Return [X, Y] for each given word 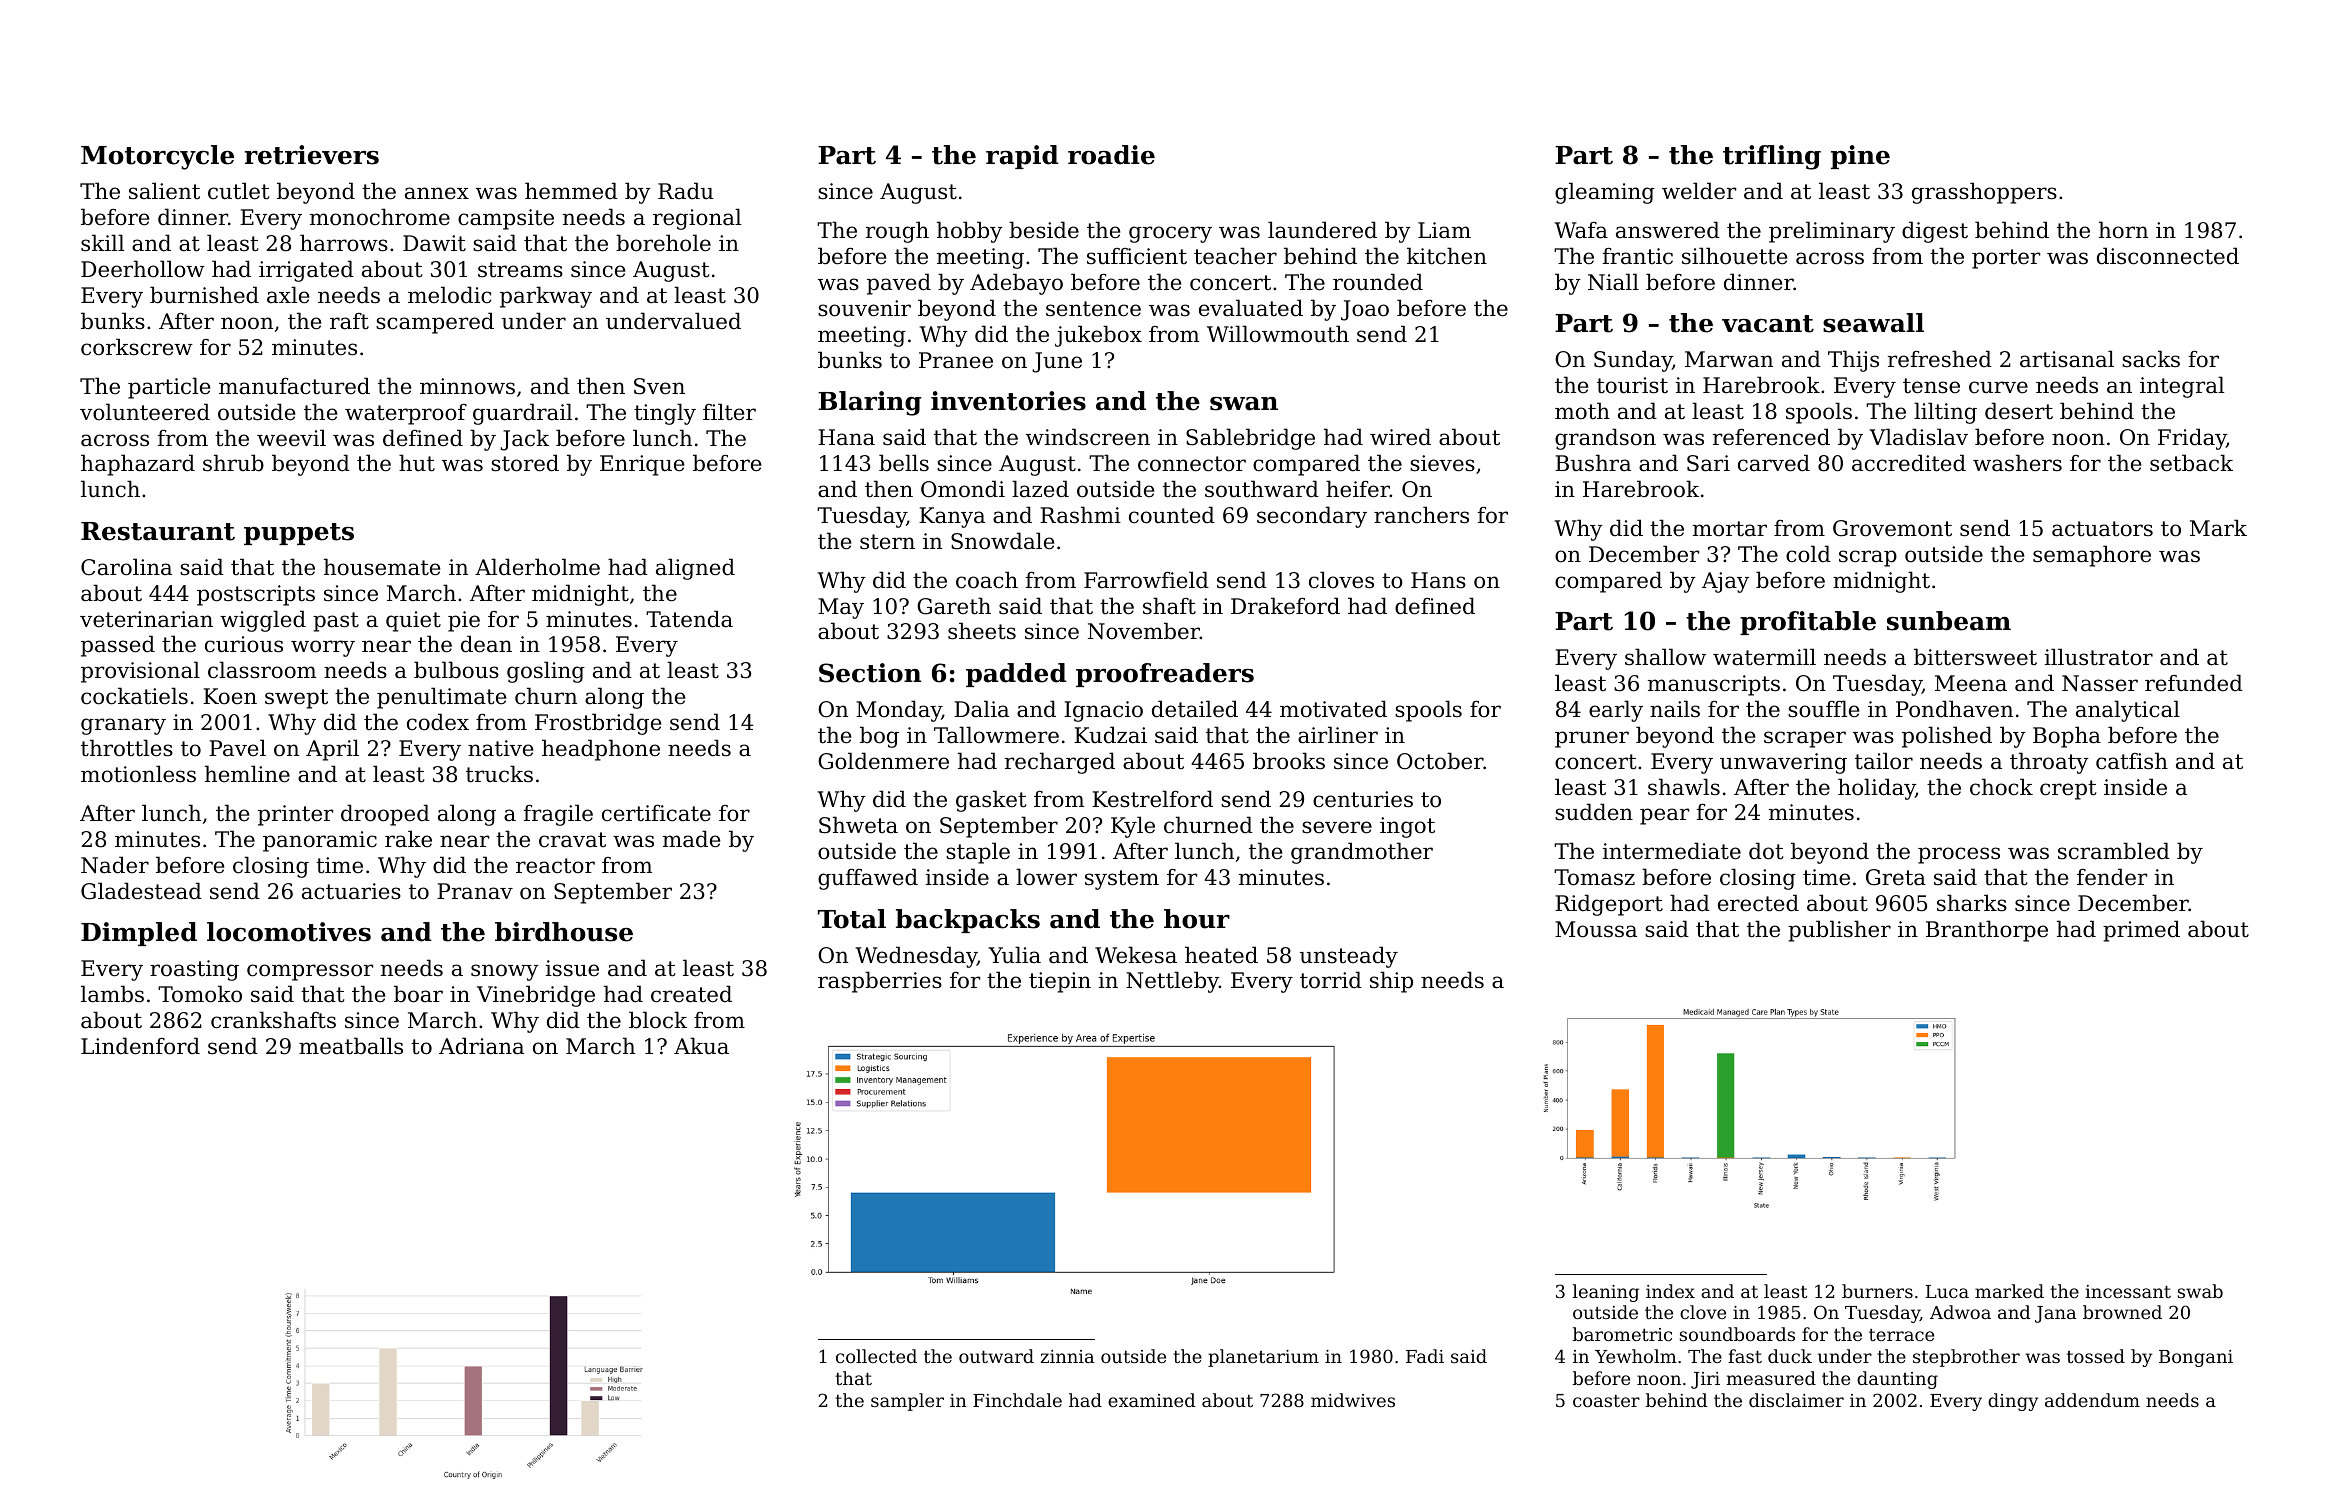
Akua [701, 1046]
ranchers [1421, 515]
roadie [1111, 155]
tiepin [1060, 982]
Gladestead [141, 891]
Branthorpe [1987, 931]
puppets [299, 534]
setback [2191, 463]
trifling [1772, 157]
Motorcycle [157, 157]
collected [876, 1356]
